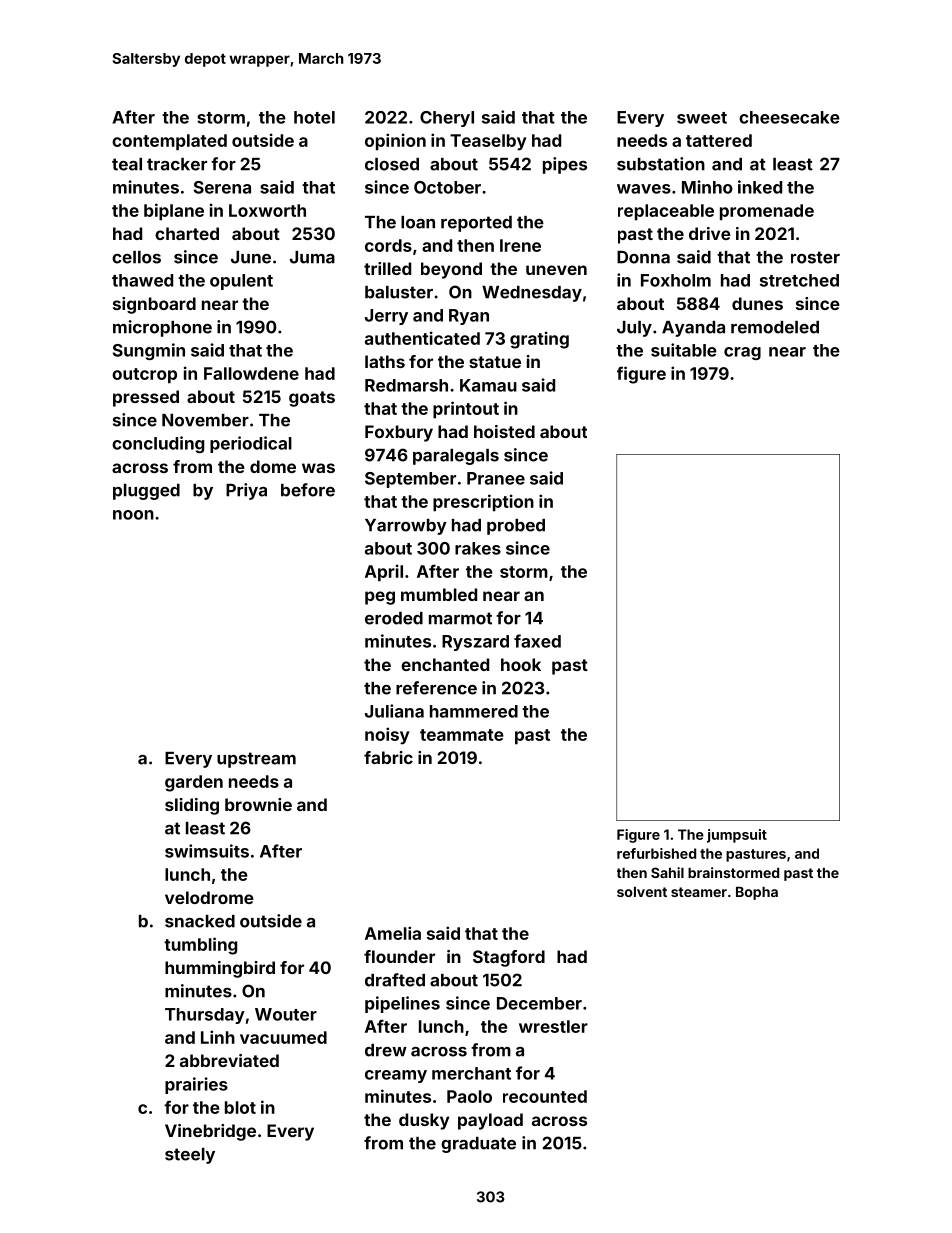 The height and width of the document is (1233, 952). I want to click on upstream, so click(256, 760).
